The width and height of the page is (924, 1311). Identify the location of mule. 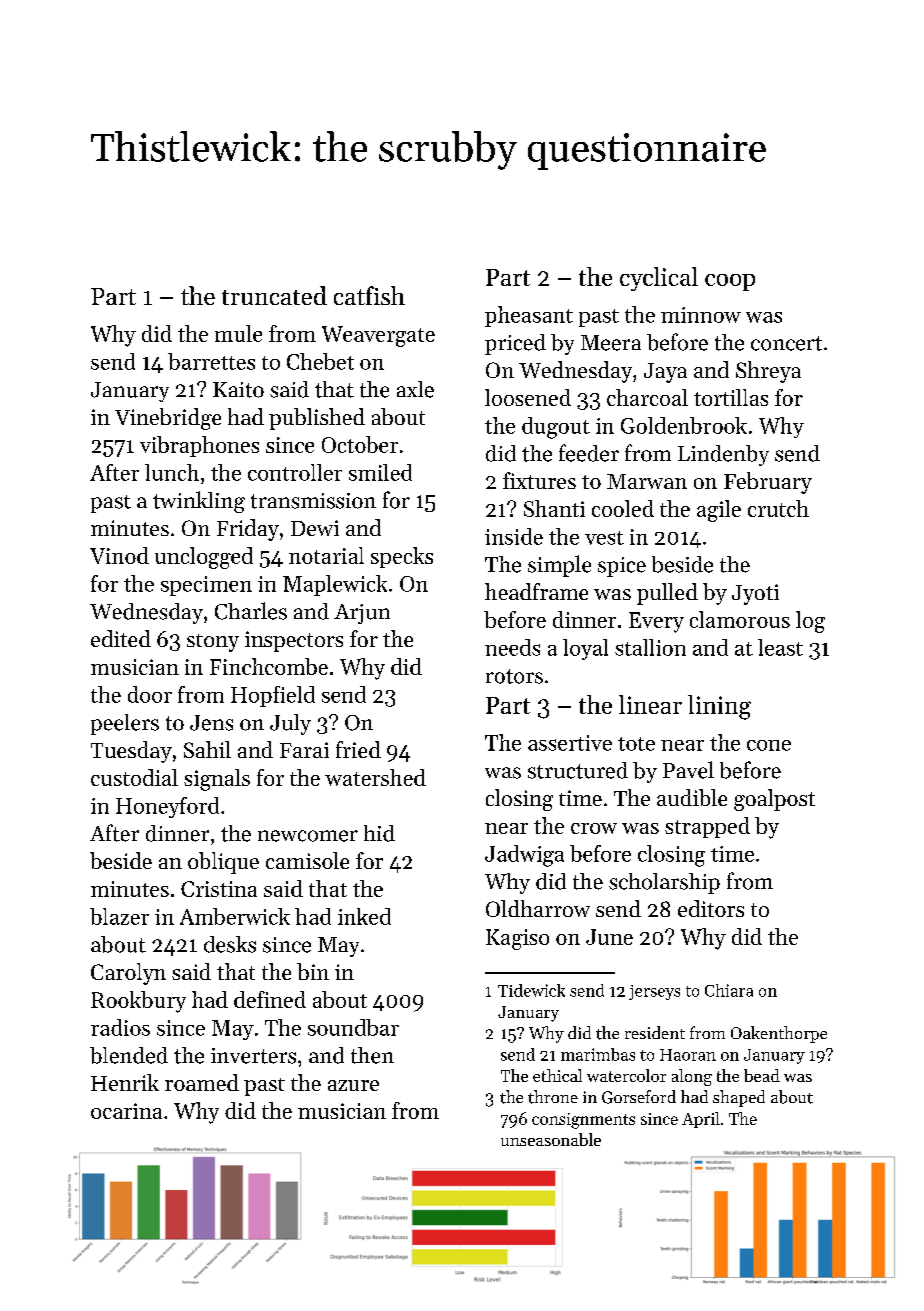
(238, 333).
